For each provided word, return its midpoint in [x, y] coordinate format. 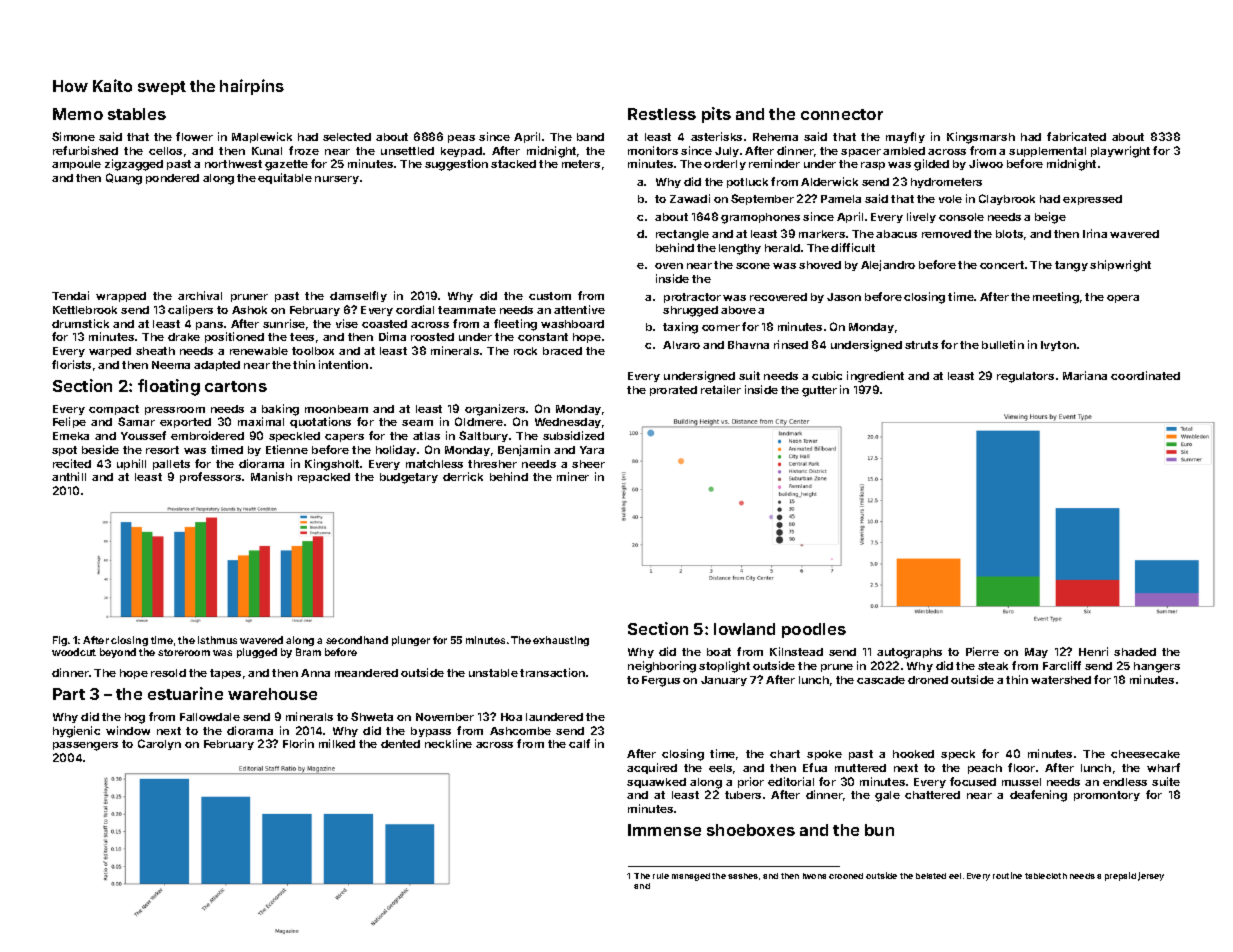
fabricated [1076, 136]
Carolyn [159, 744]
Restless [662, 114]
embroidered [207, 435]
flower [194, 136]
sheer [588, 464]
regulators [1025, 377]
